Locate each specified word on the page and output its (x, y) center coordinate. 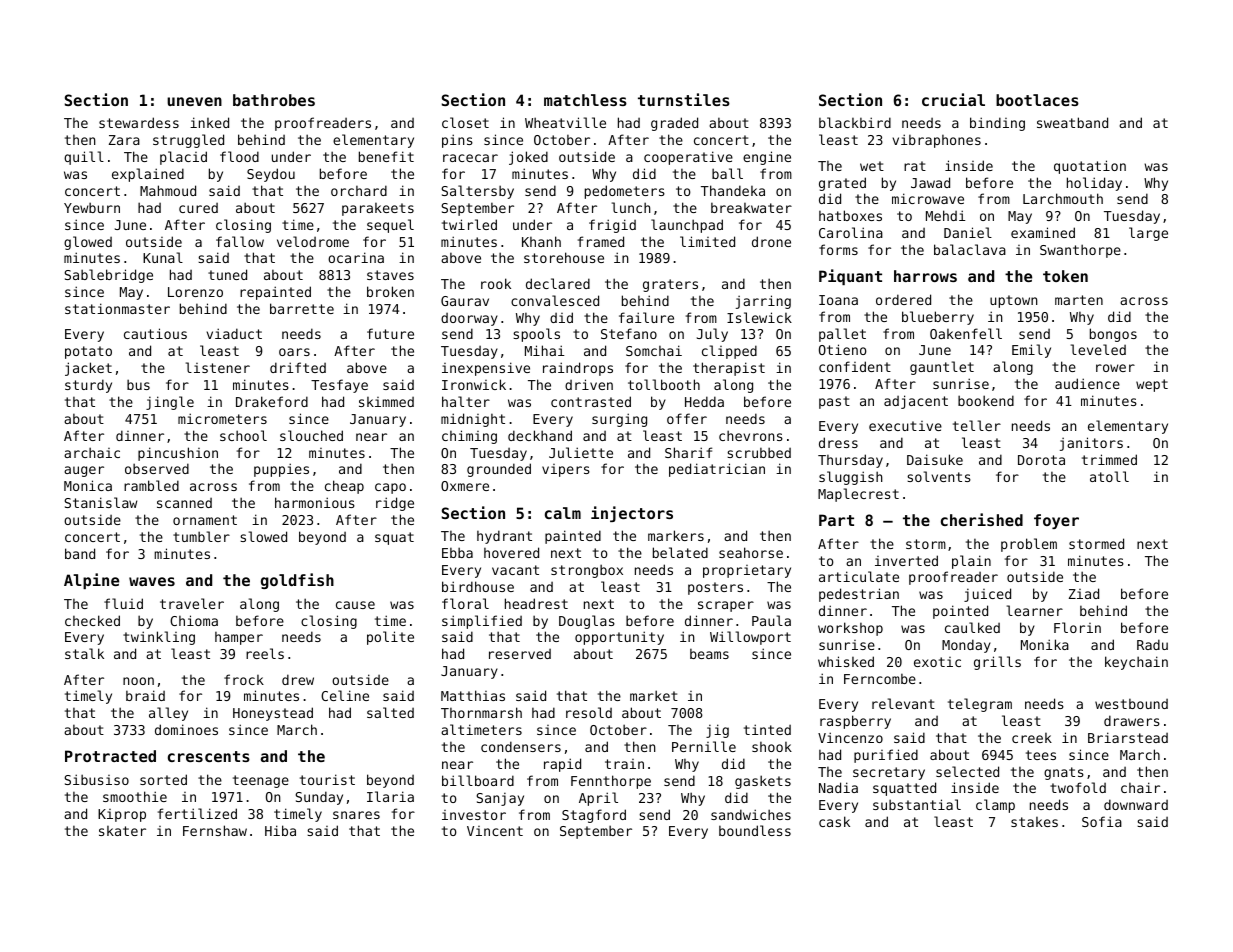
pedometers (625, 192)
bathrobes (274, 100)
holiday (1094, 184)
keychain (1136, 663)
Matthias (473, 695)
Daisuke (935, 459)
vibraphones (937, 141)
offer (687, 418)
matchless (585, 100)
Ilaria (390, 796)
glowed (88, 243)
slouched (311, 435)
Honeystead (273, 714)
